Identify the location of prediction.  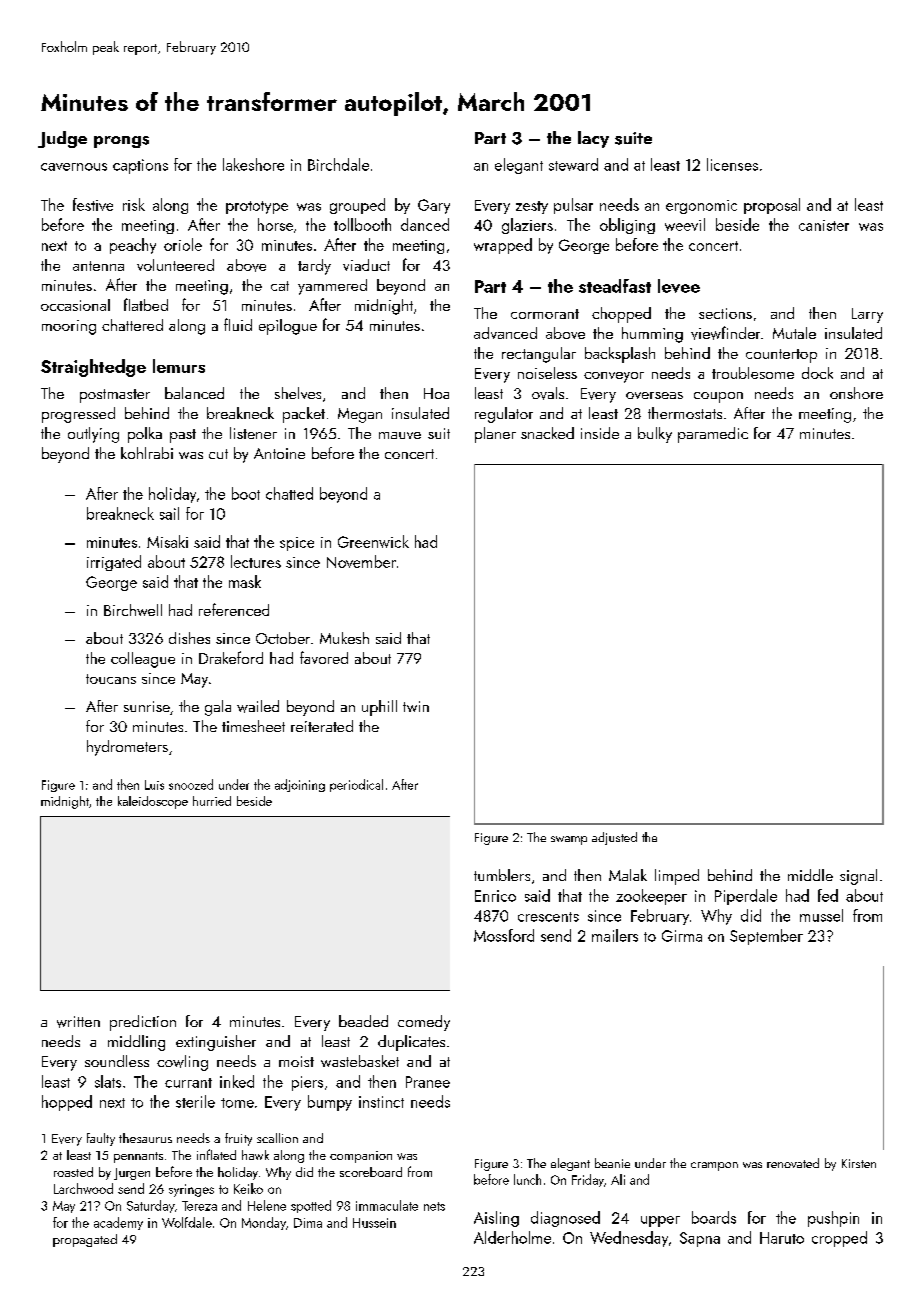
(143, 1023).
